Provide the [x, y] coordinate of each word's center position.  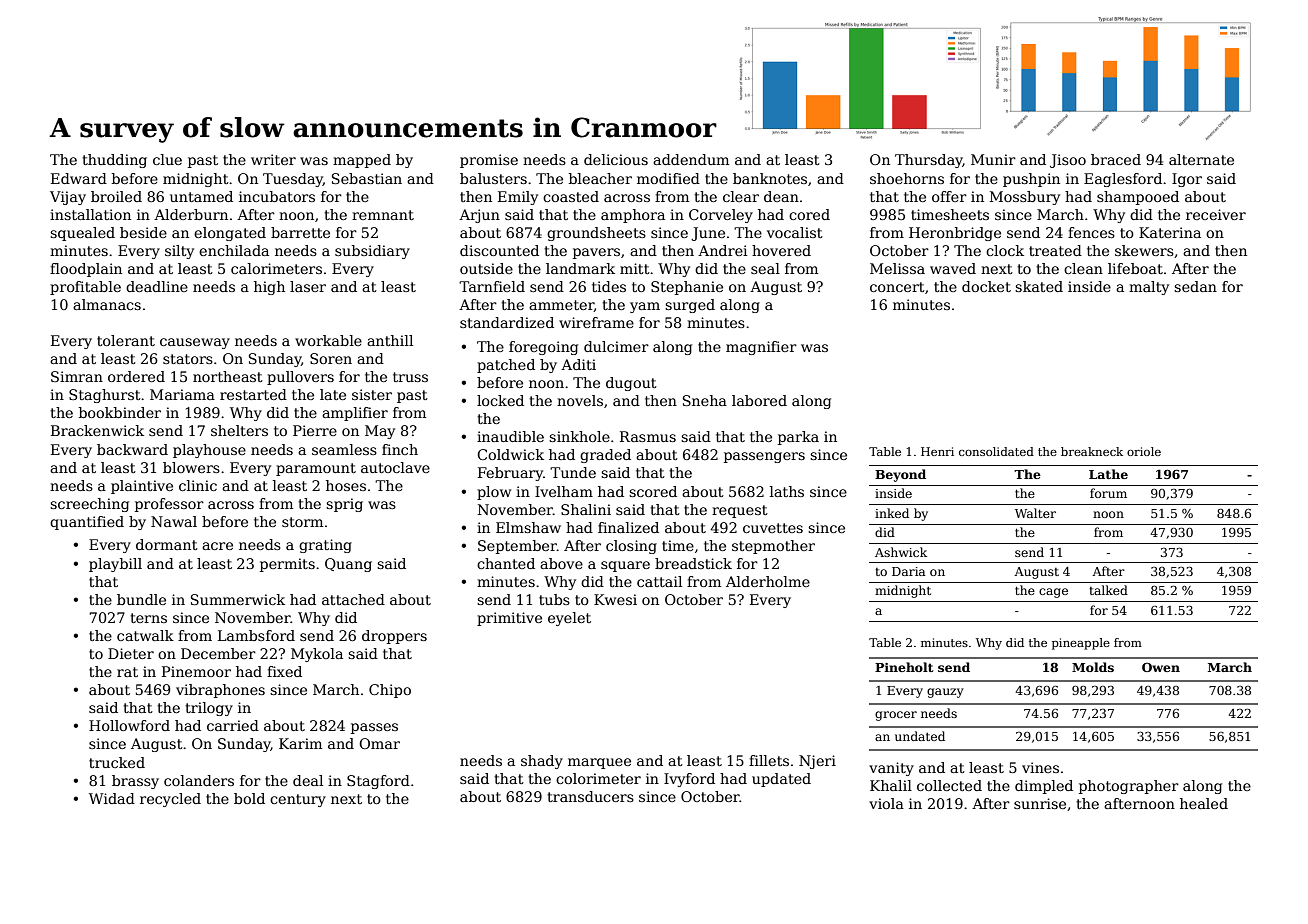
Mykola [317, 655]
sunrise [1040, 803]
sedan [1195, 286]
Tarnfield [492, 286]
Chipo [390, 691]
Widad [112, 798]
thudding [114, 161]
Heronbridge [955, 234]
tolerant [126, 340]
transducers [590, 796]
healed [1204, 803]
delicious [616, 159]
